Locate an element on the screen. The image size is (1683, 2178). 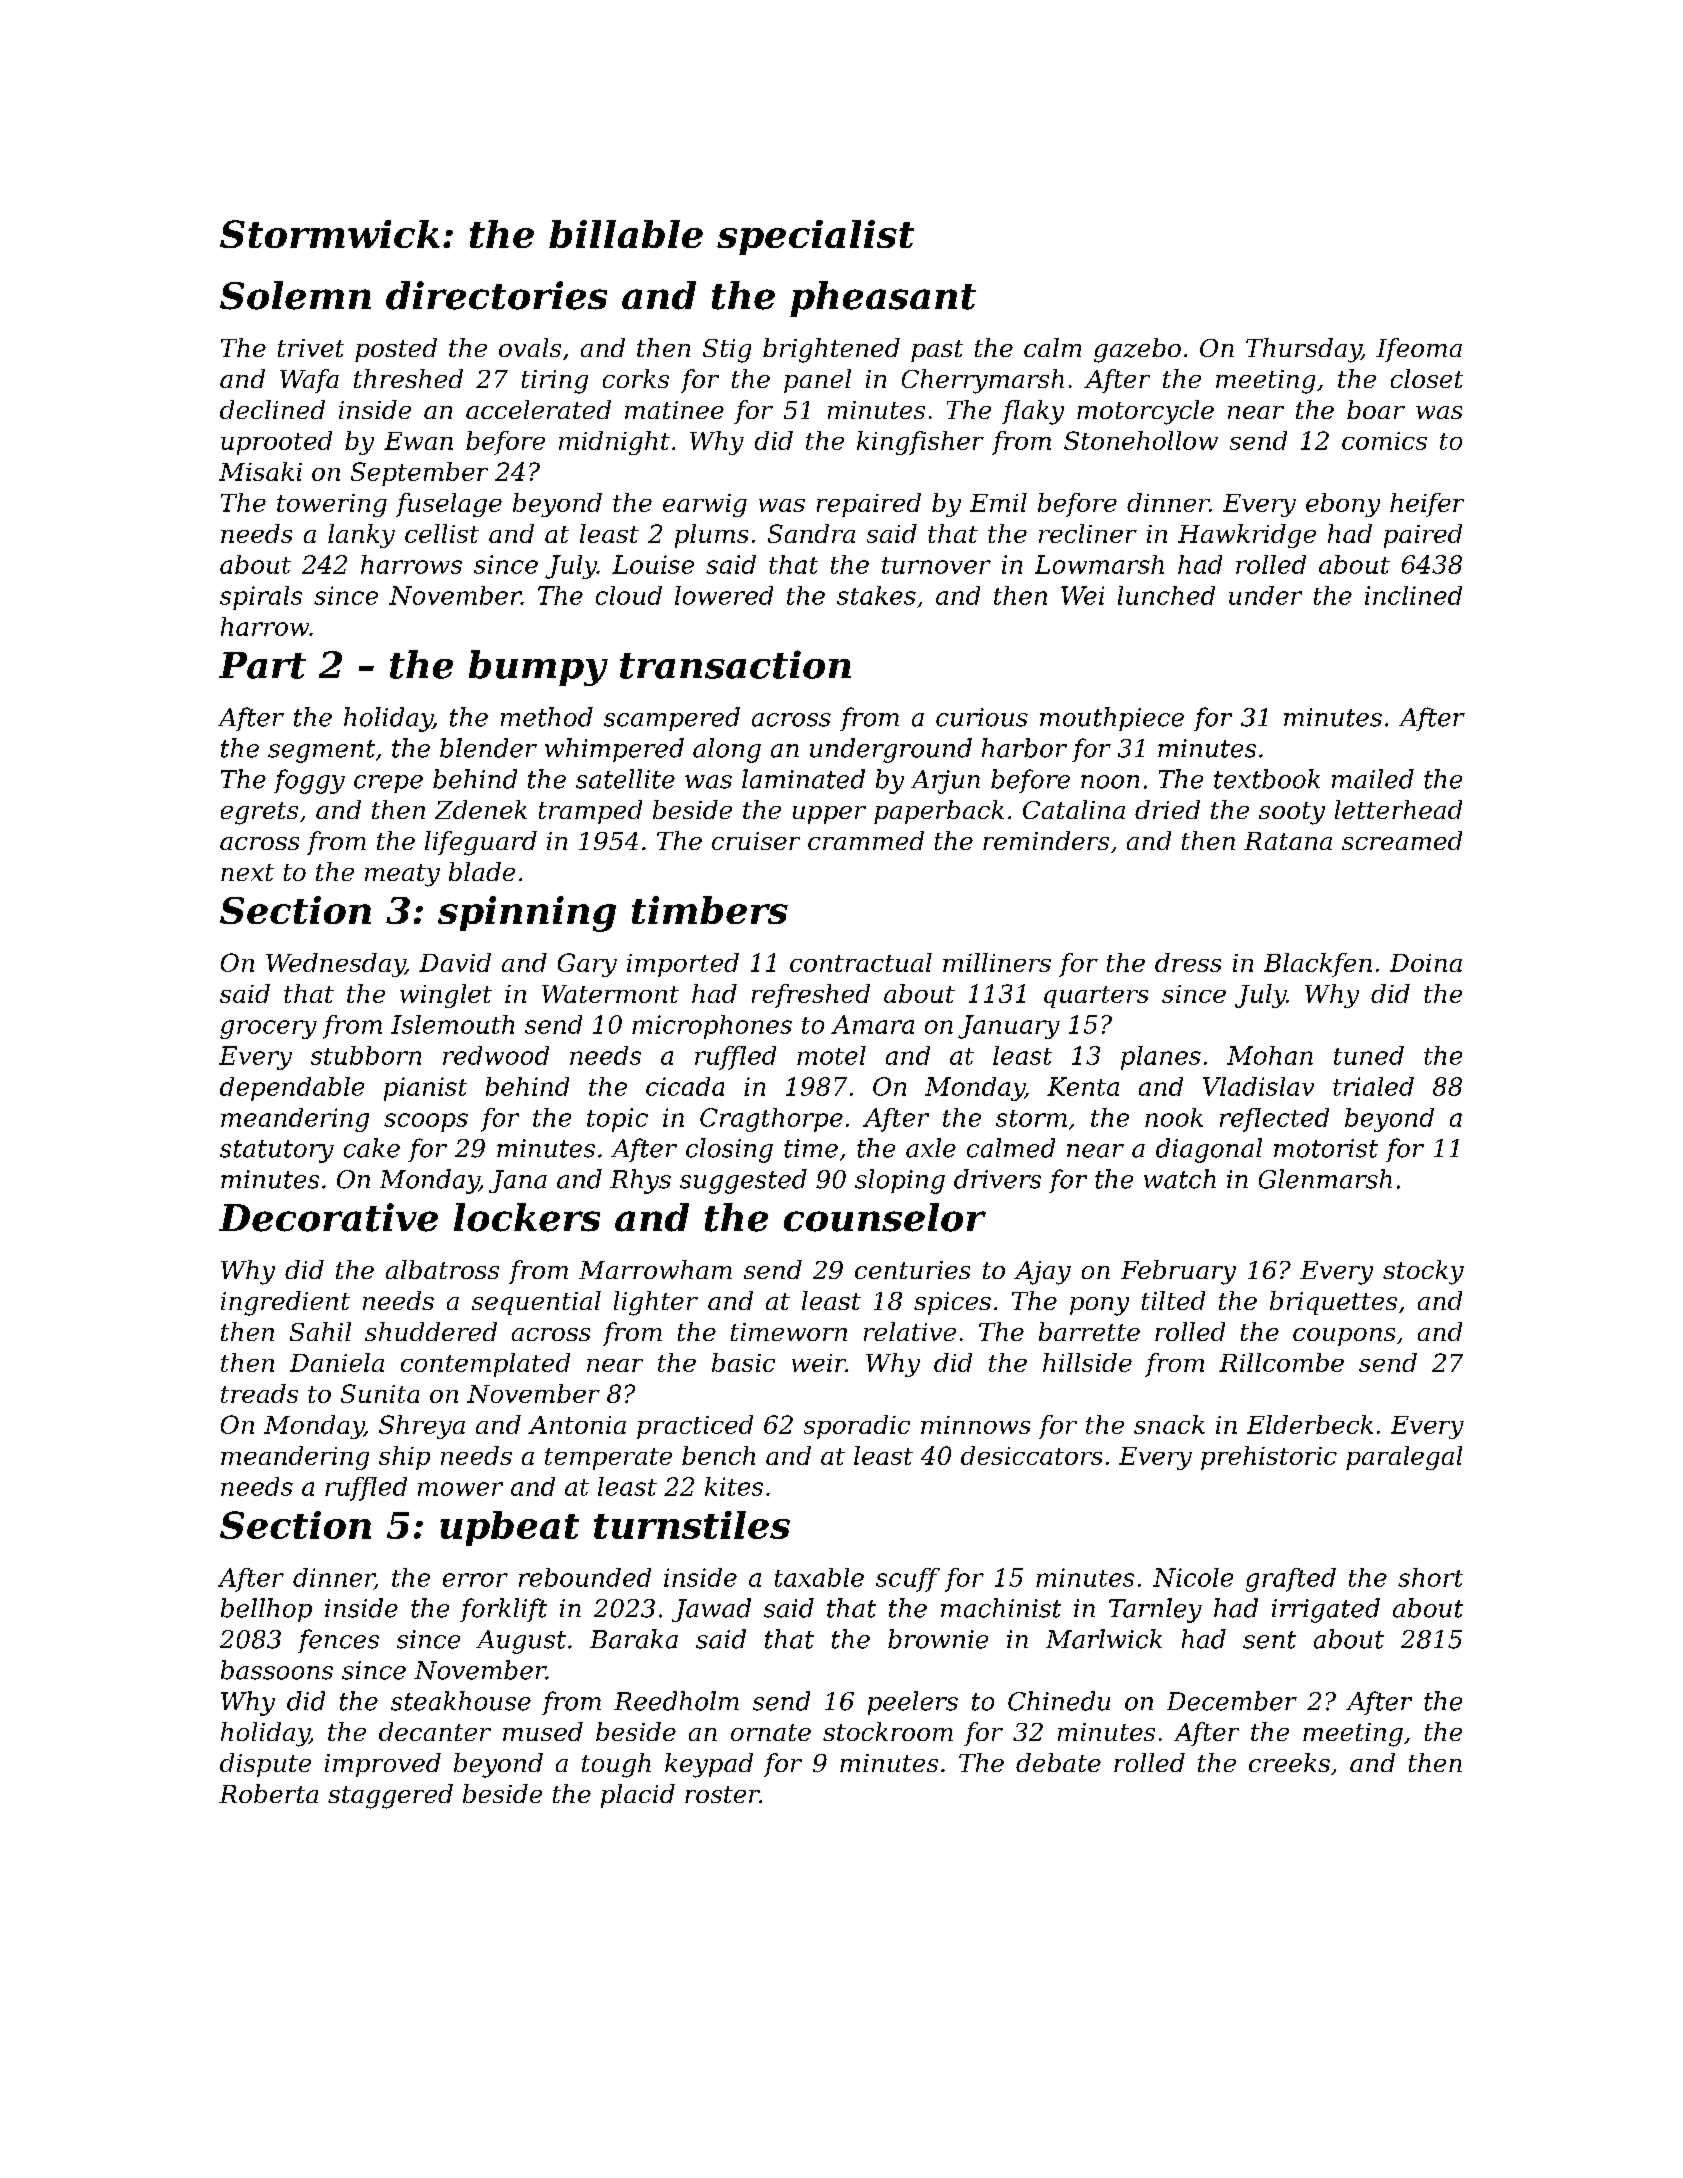
screamed is located at coordinates (1402, 840).
